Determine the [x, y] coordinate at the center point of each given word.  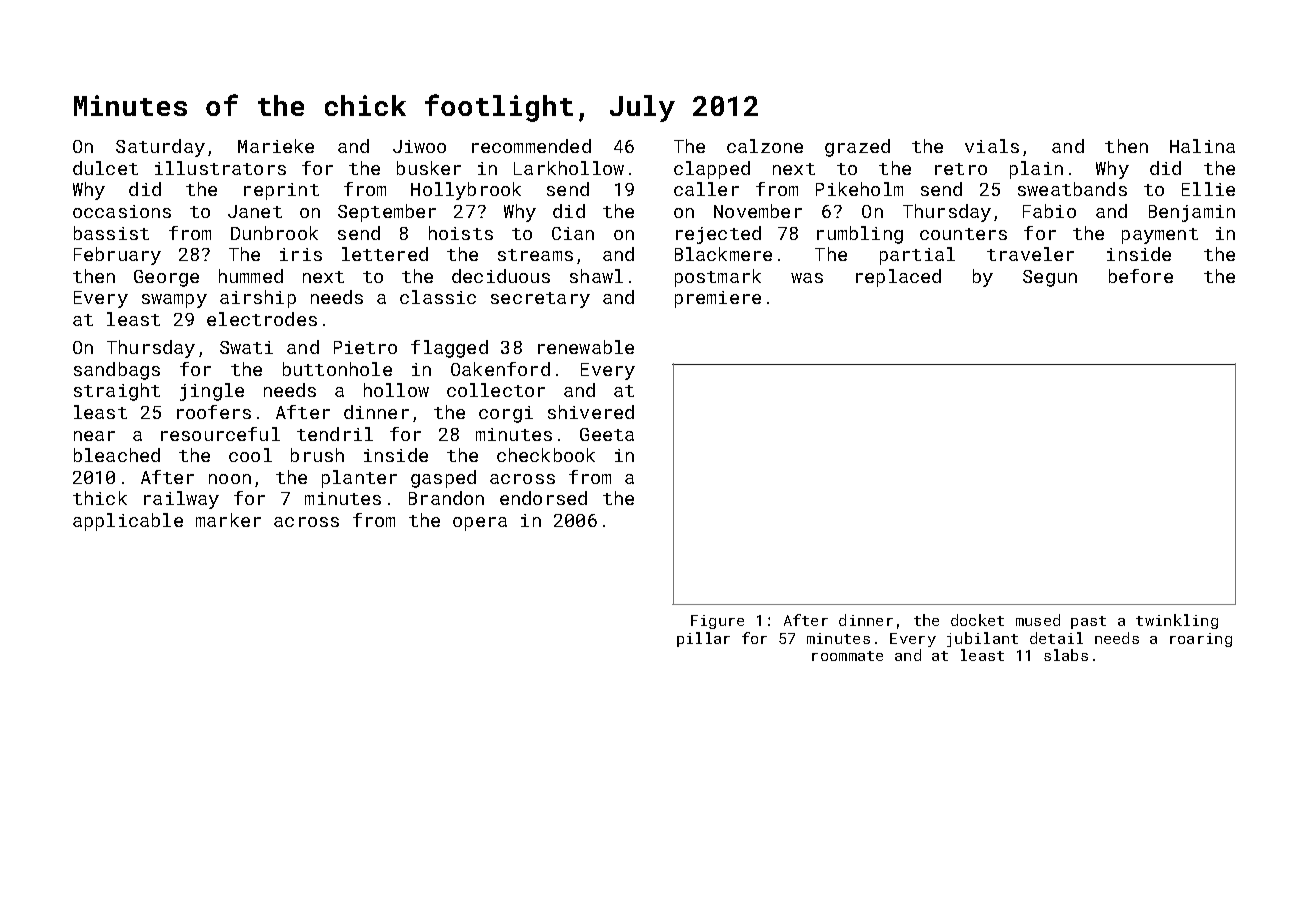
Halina [1202, 146]
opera [480, 524]
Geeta [607, 434]
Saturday [160, 148]
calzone [765, 146]
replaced [898, 278]
